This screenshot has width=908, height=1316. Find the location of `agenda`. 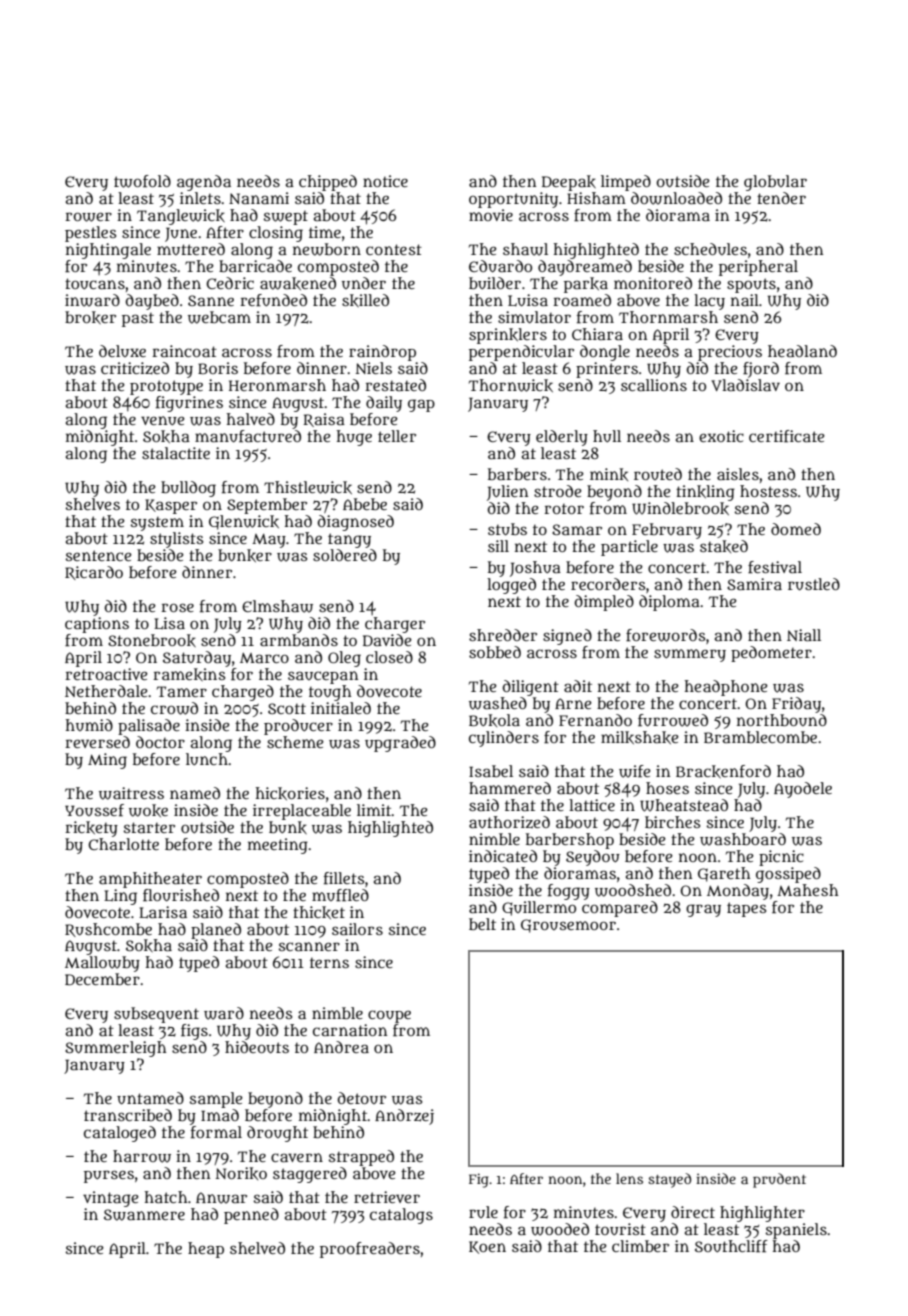

agenda is located at coordinates (204, 183).
